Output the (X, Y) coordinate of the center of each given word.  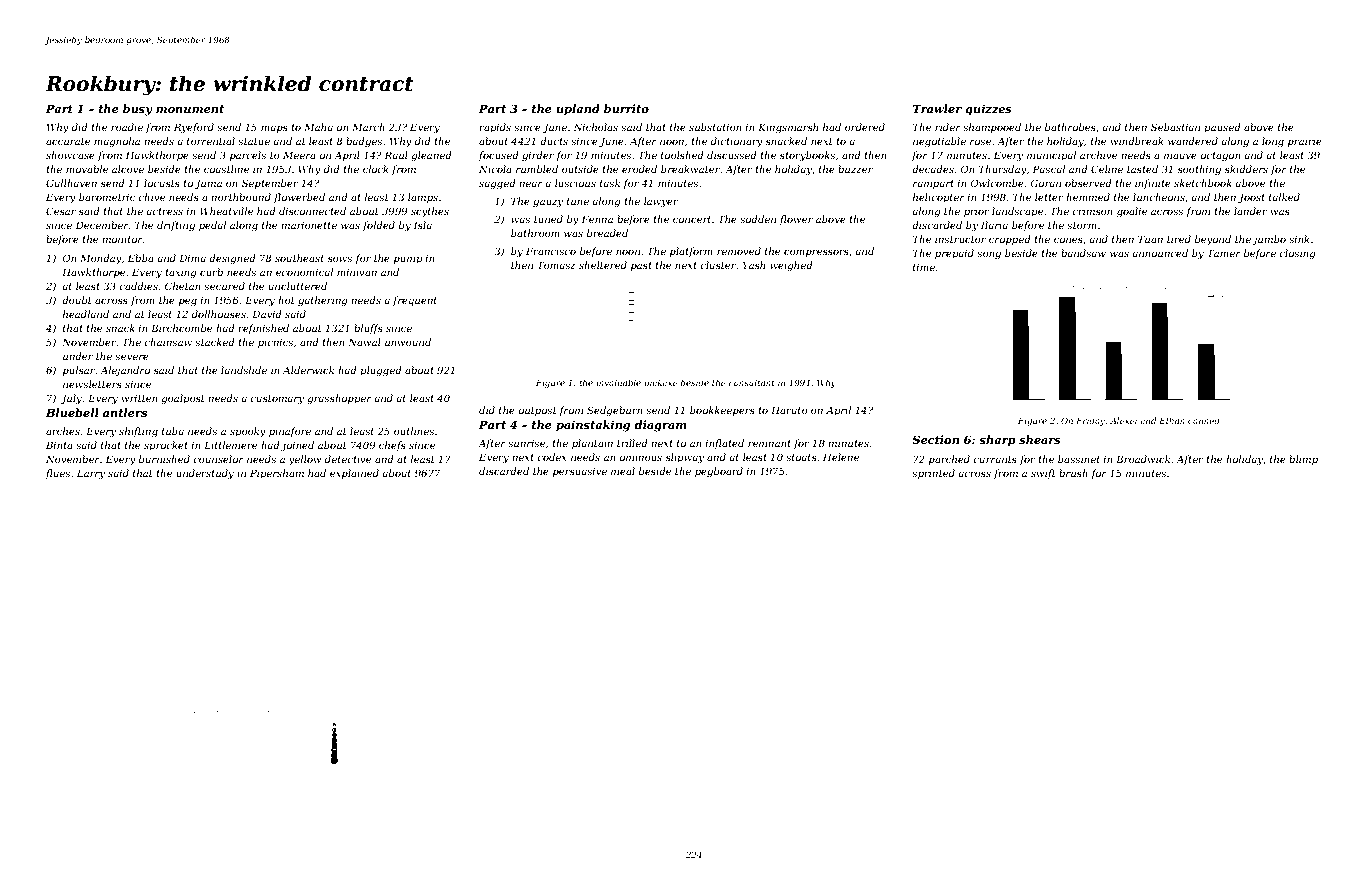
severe (132, 357)
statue (254, 141)
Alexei (1123, 420)
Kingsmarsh (788, 128)
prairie (1305, 142)
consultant (752, 382)
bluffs (368, 329)
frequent (415, 301)
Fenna (597, 219)
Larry (91, 474)
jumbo (1269, 240)
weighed (791, 266)
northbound (241, 197)
